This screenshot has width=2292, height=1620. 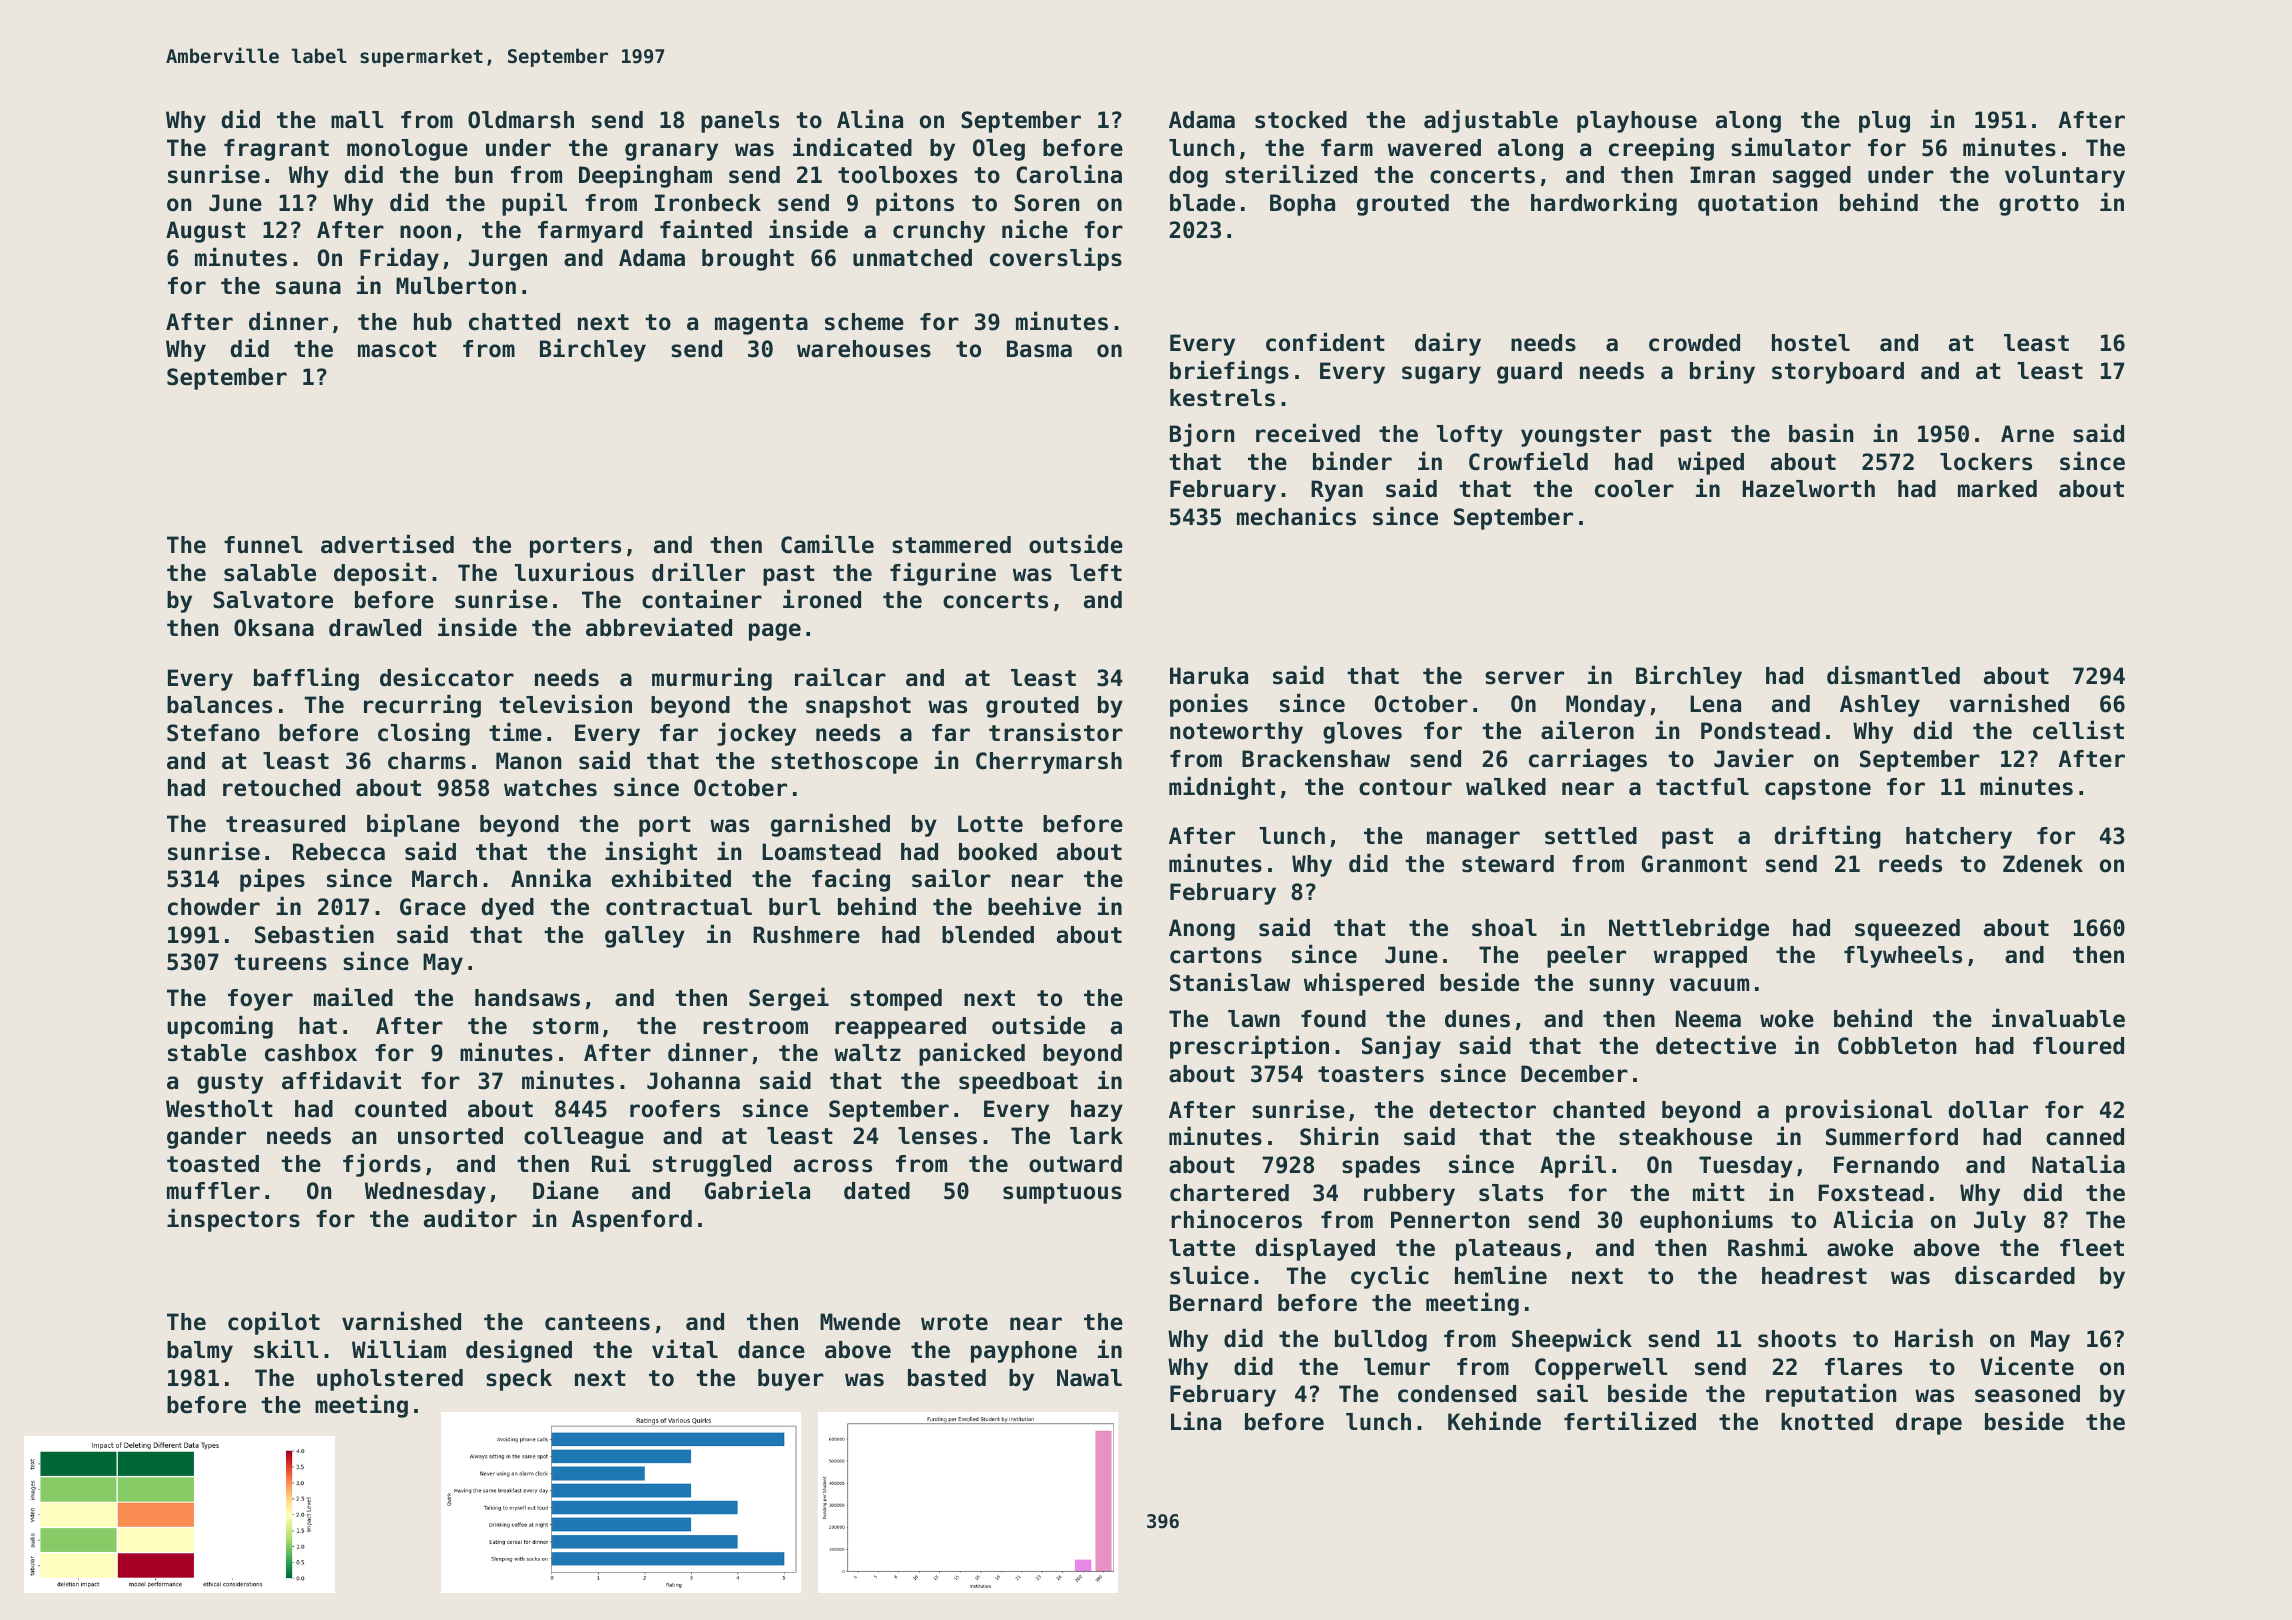 I want to click on plug, so click(x=1884, y=122).
